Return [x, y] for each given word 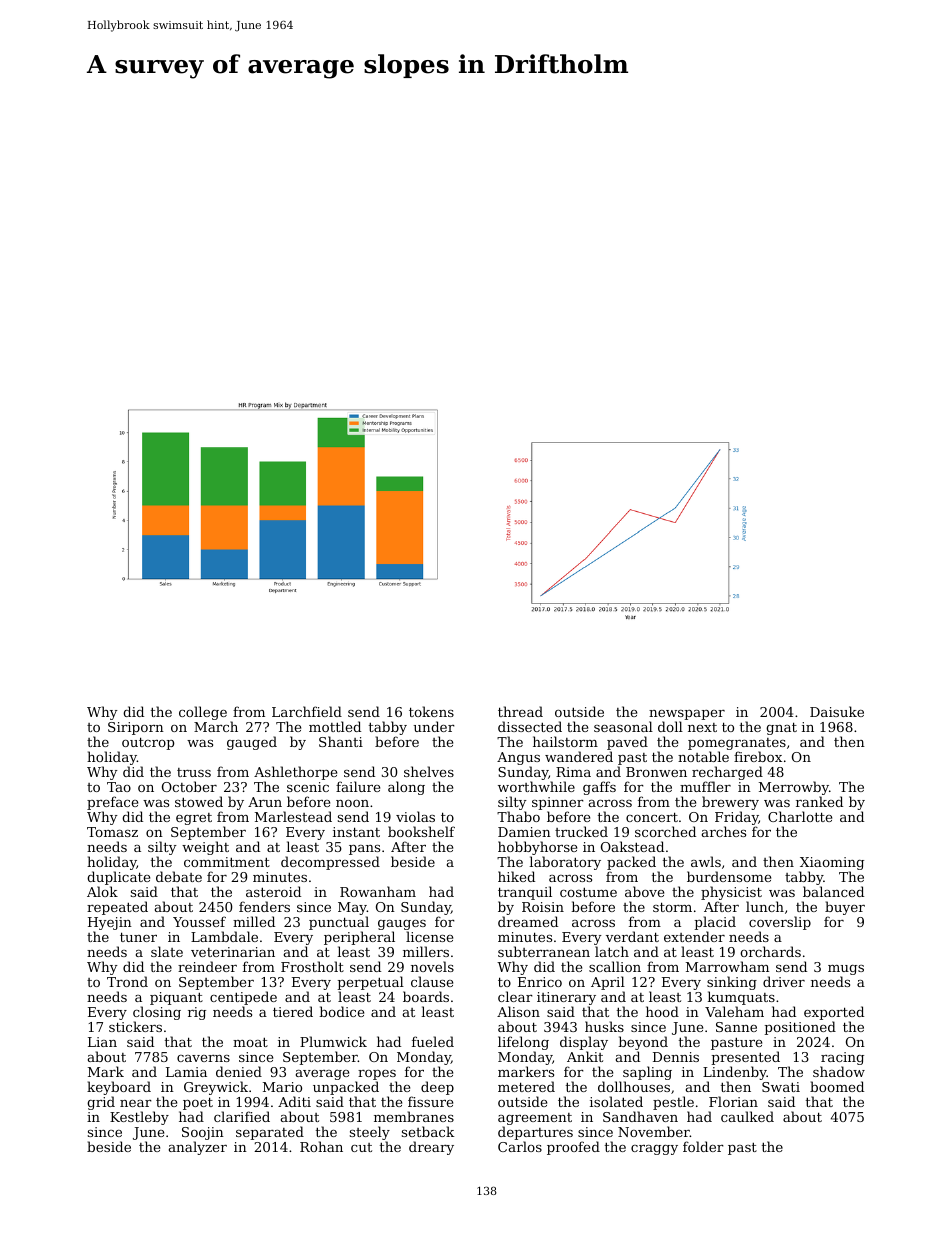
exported [834, 1013]
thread [520, 711]
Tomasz [112, 832]
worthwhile [536, 786]
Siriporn [136, 728]
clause [432, 981]
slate [167, 951]
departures [535, 1133]
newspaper [687, 715]
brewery [730, 803]
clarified [242, 1116]
